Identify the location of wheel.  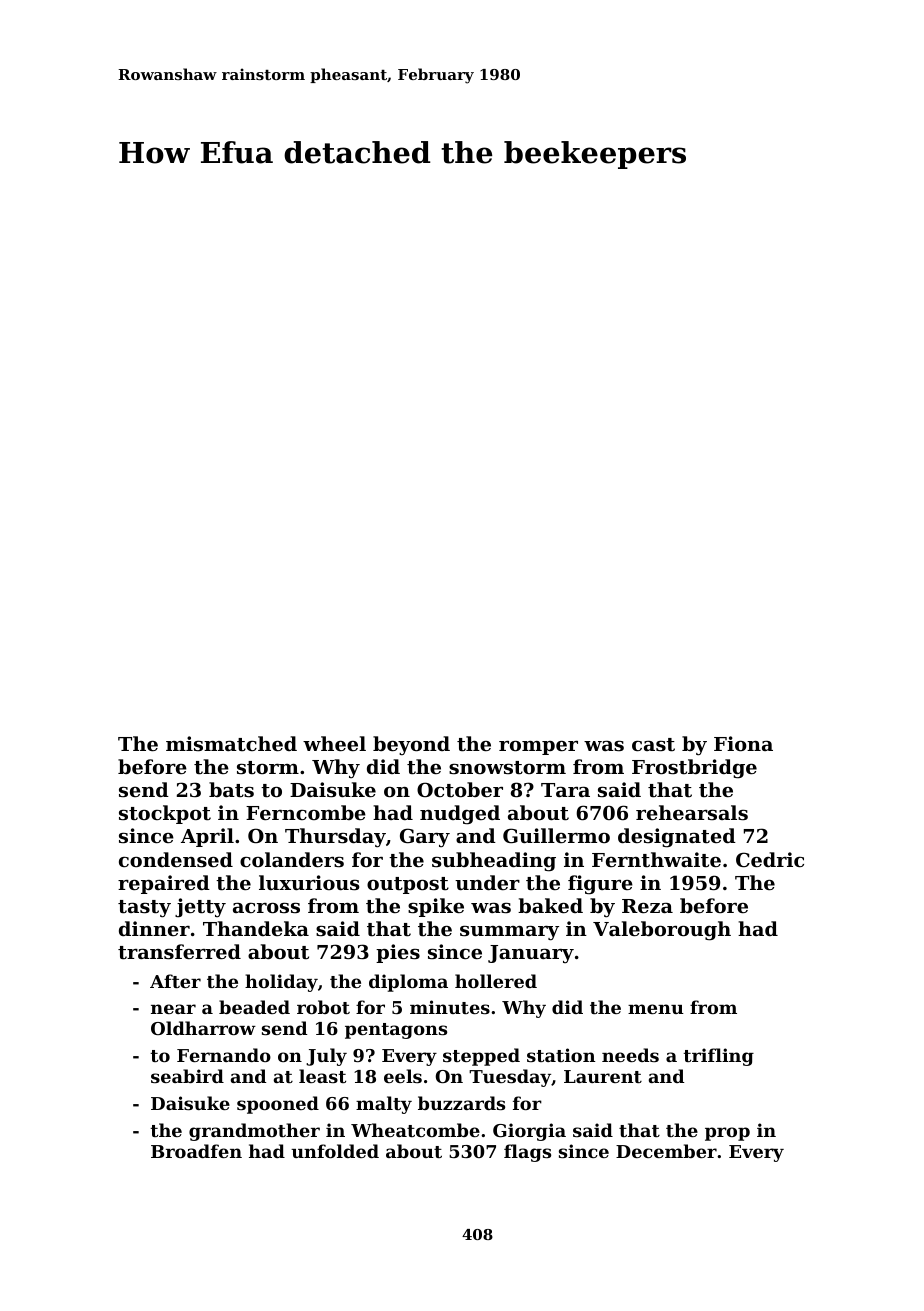
(334, 743).
